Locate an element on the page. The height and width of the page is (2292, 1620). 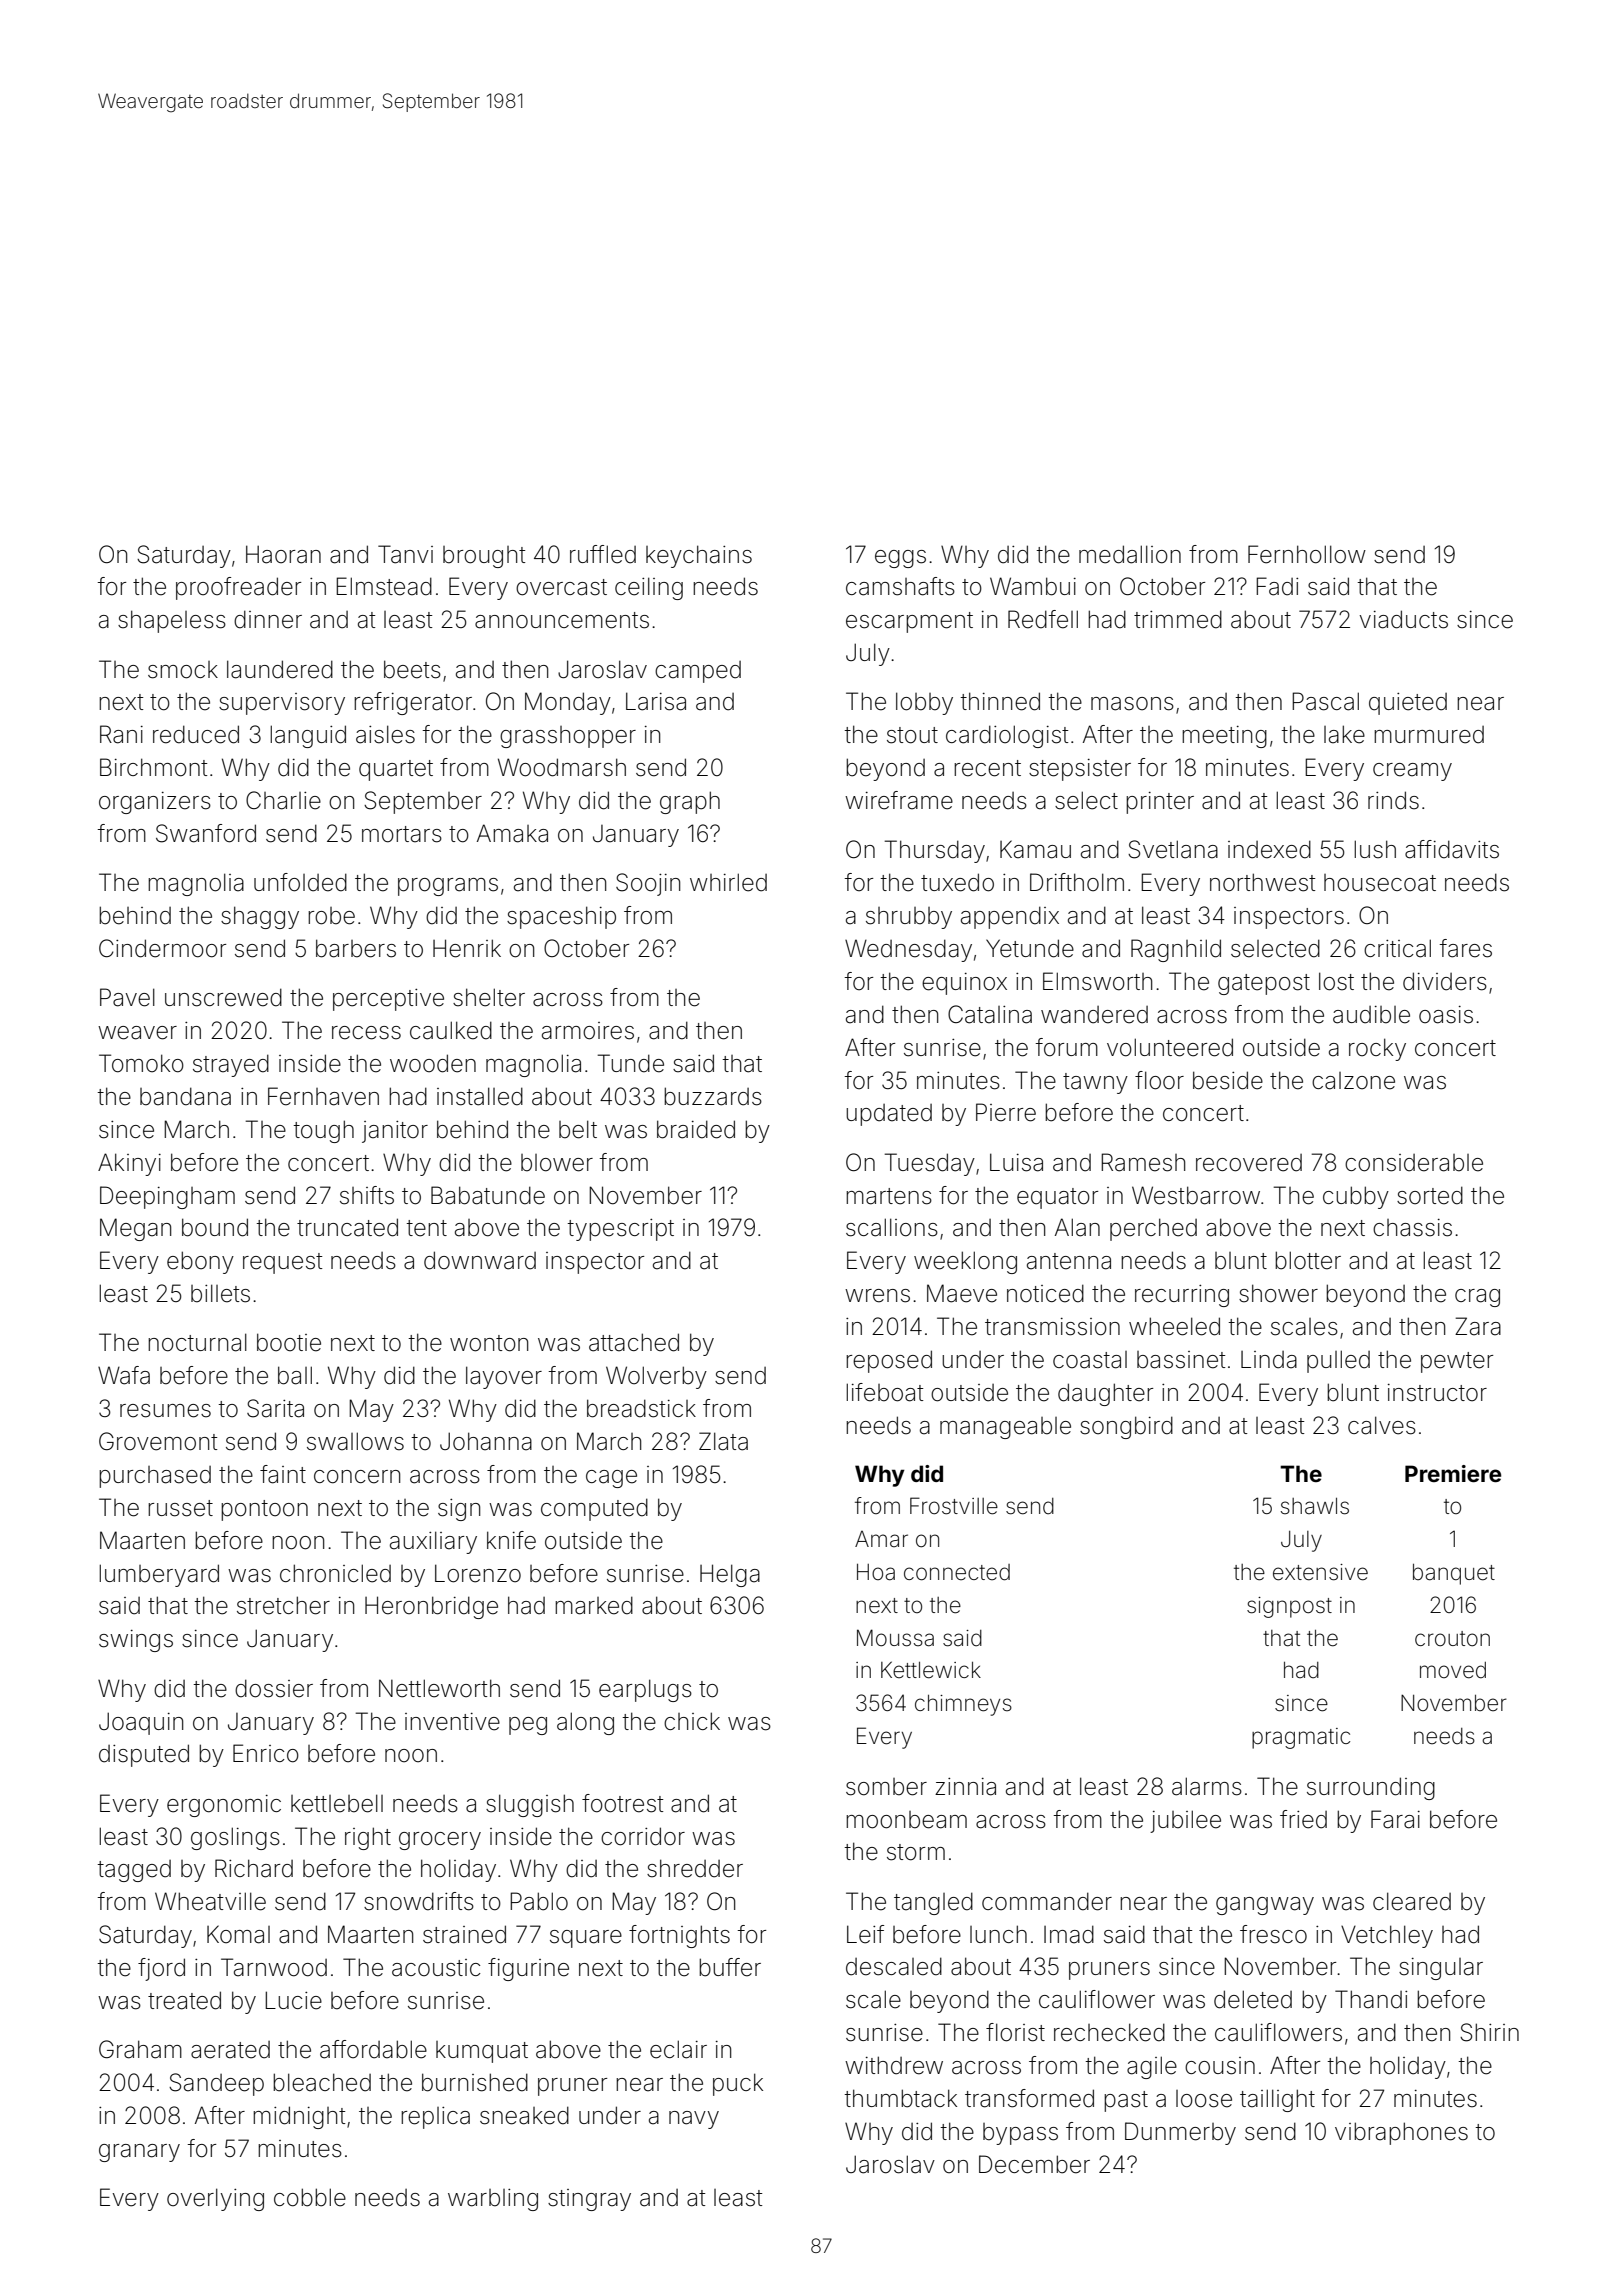
December is located at coordinates (1034, 2164).
